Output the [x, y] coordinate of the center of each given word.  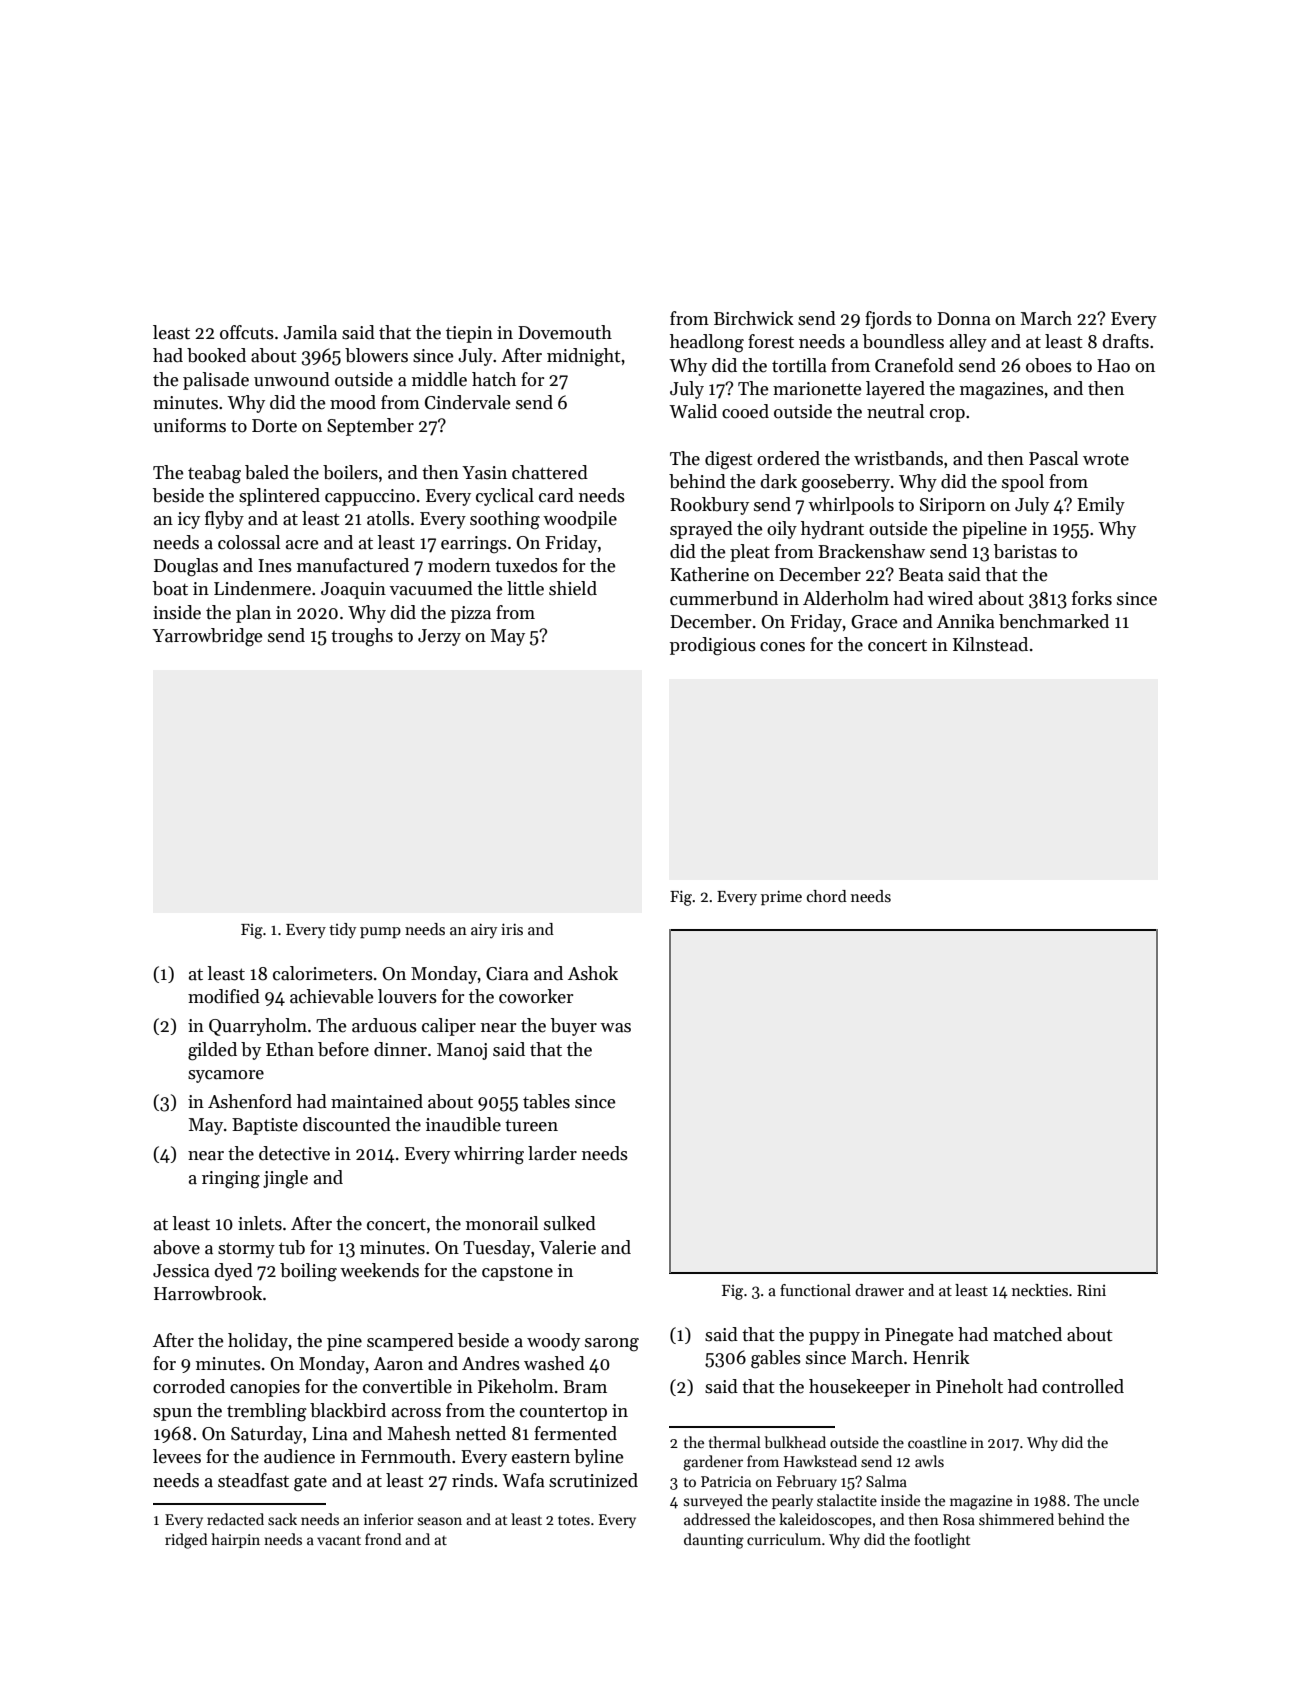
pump [380, 933]
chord [827, 896]
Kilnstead [990, 644]
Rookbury [709, 506]
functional [815, 1290]
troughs [362, 637]
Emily [1101, 506]
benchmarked [1054, 621]
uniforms [189, 425]
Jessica [181, 1271]
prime [781, 898]
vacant [339, 1540]
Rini [1091, 1290]
